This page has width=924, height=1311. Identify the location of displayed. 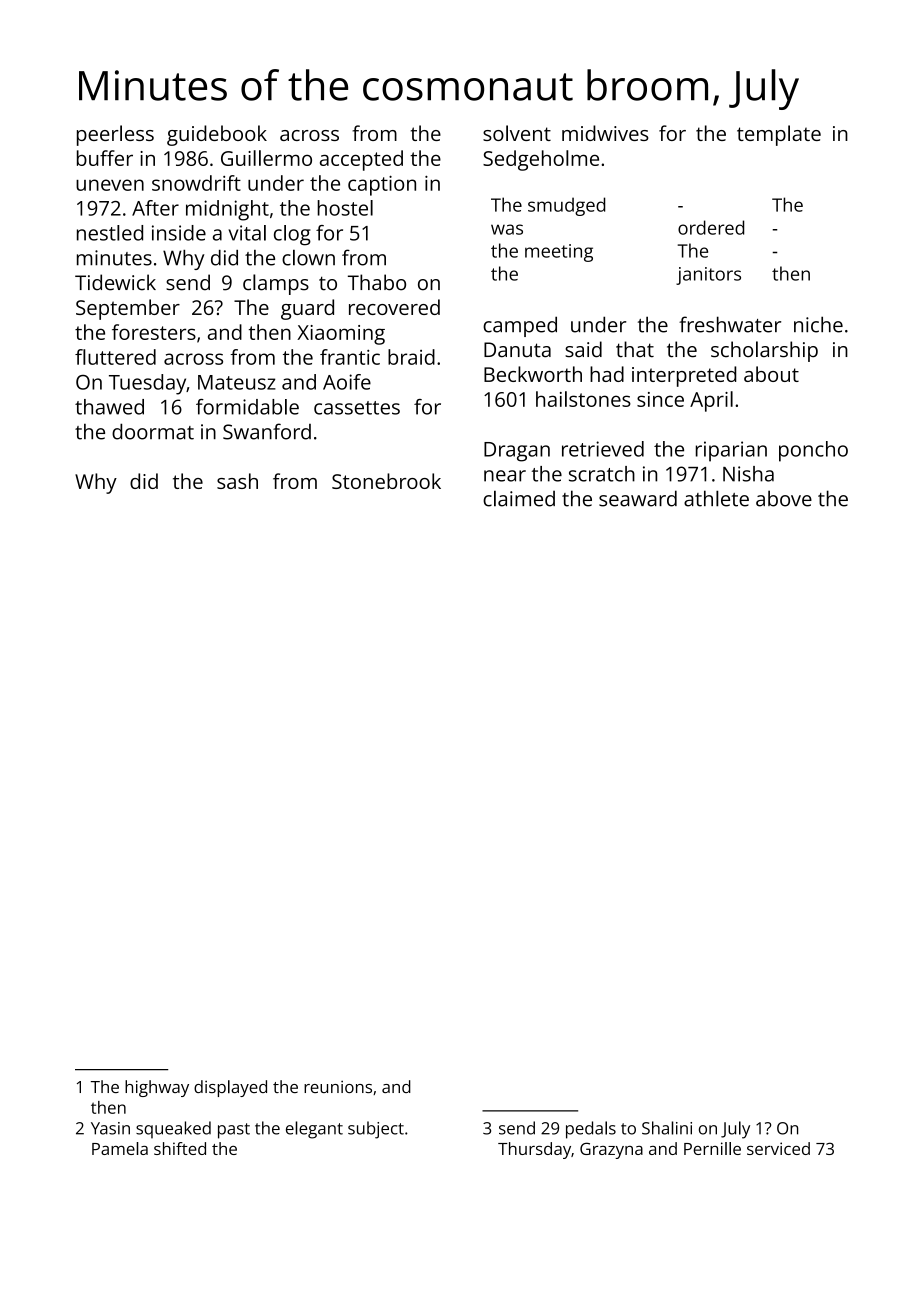
(230, 1088).
